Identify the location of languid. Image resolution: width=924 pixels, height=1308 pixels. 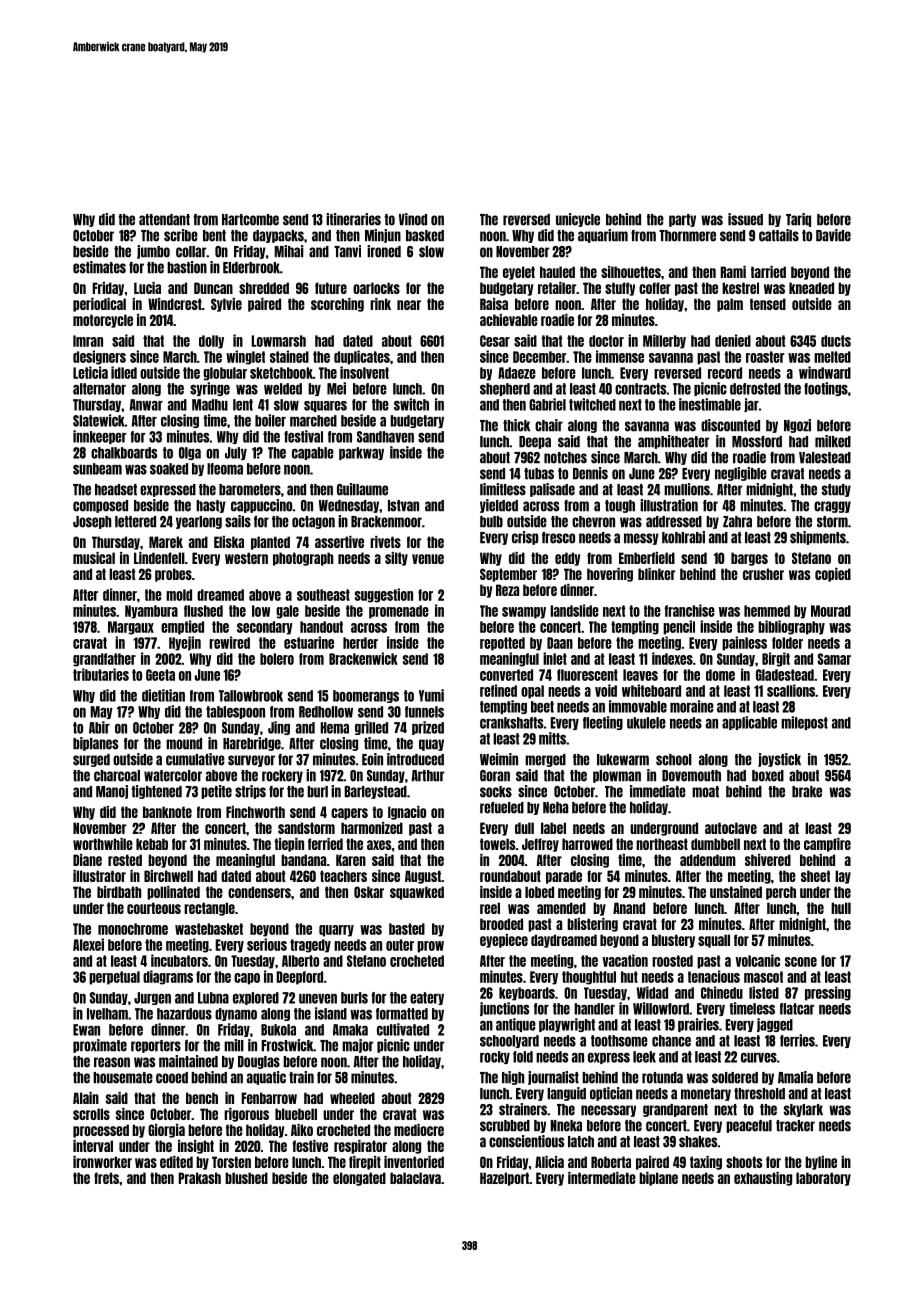
(566, 1094).
